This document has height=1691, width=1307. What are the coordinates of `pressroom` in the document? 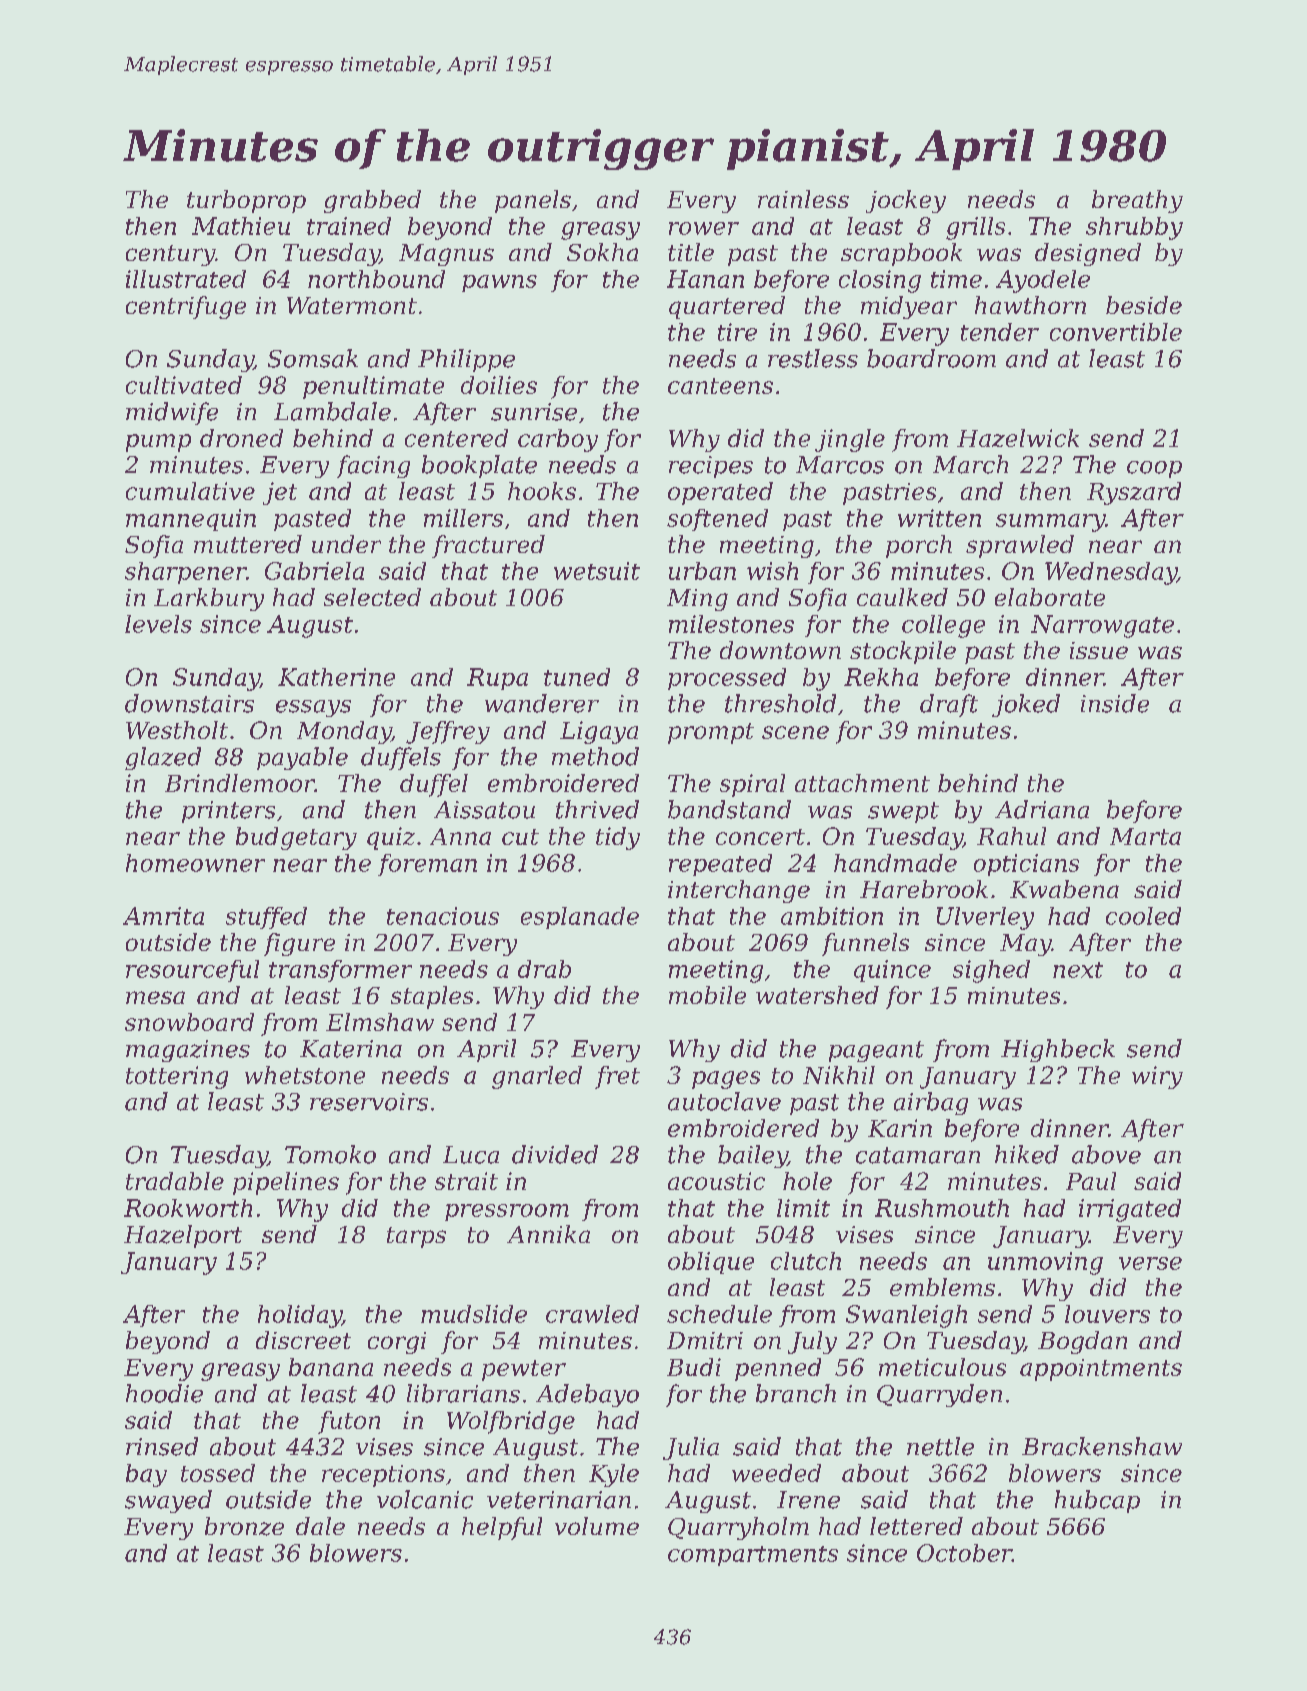 It's located at (507, 1212).
